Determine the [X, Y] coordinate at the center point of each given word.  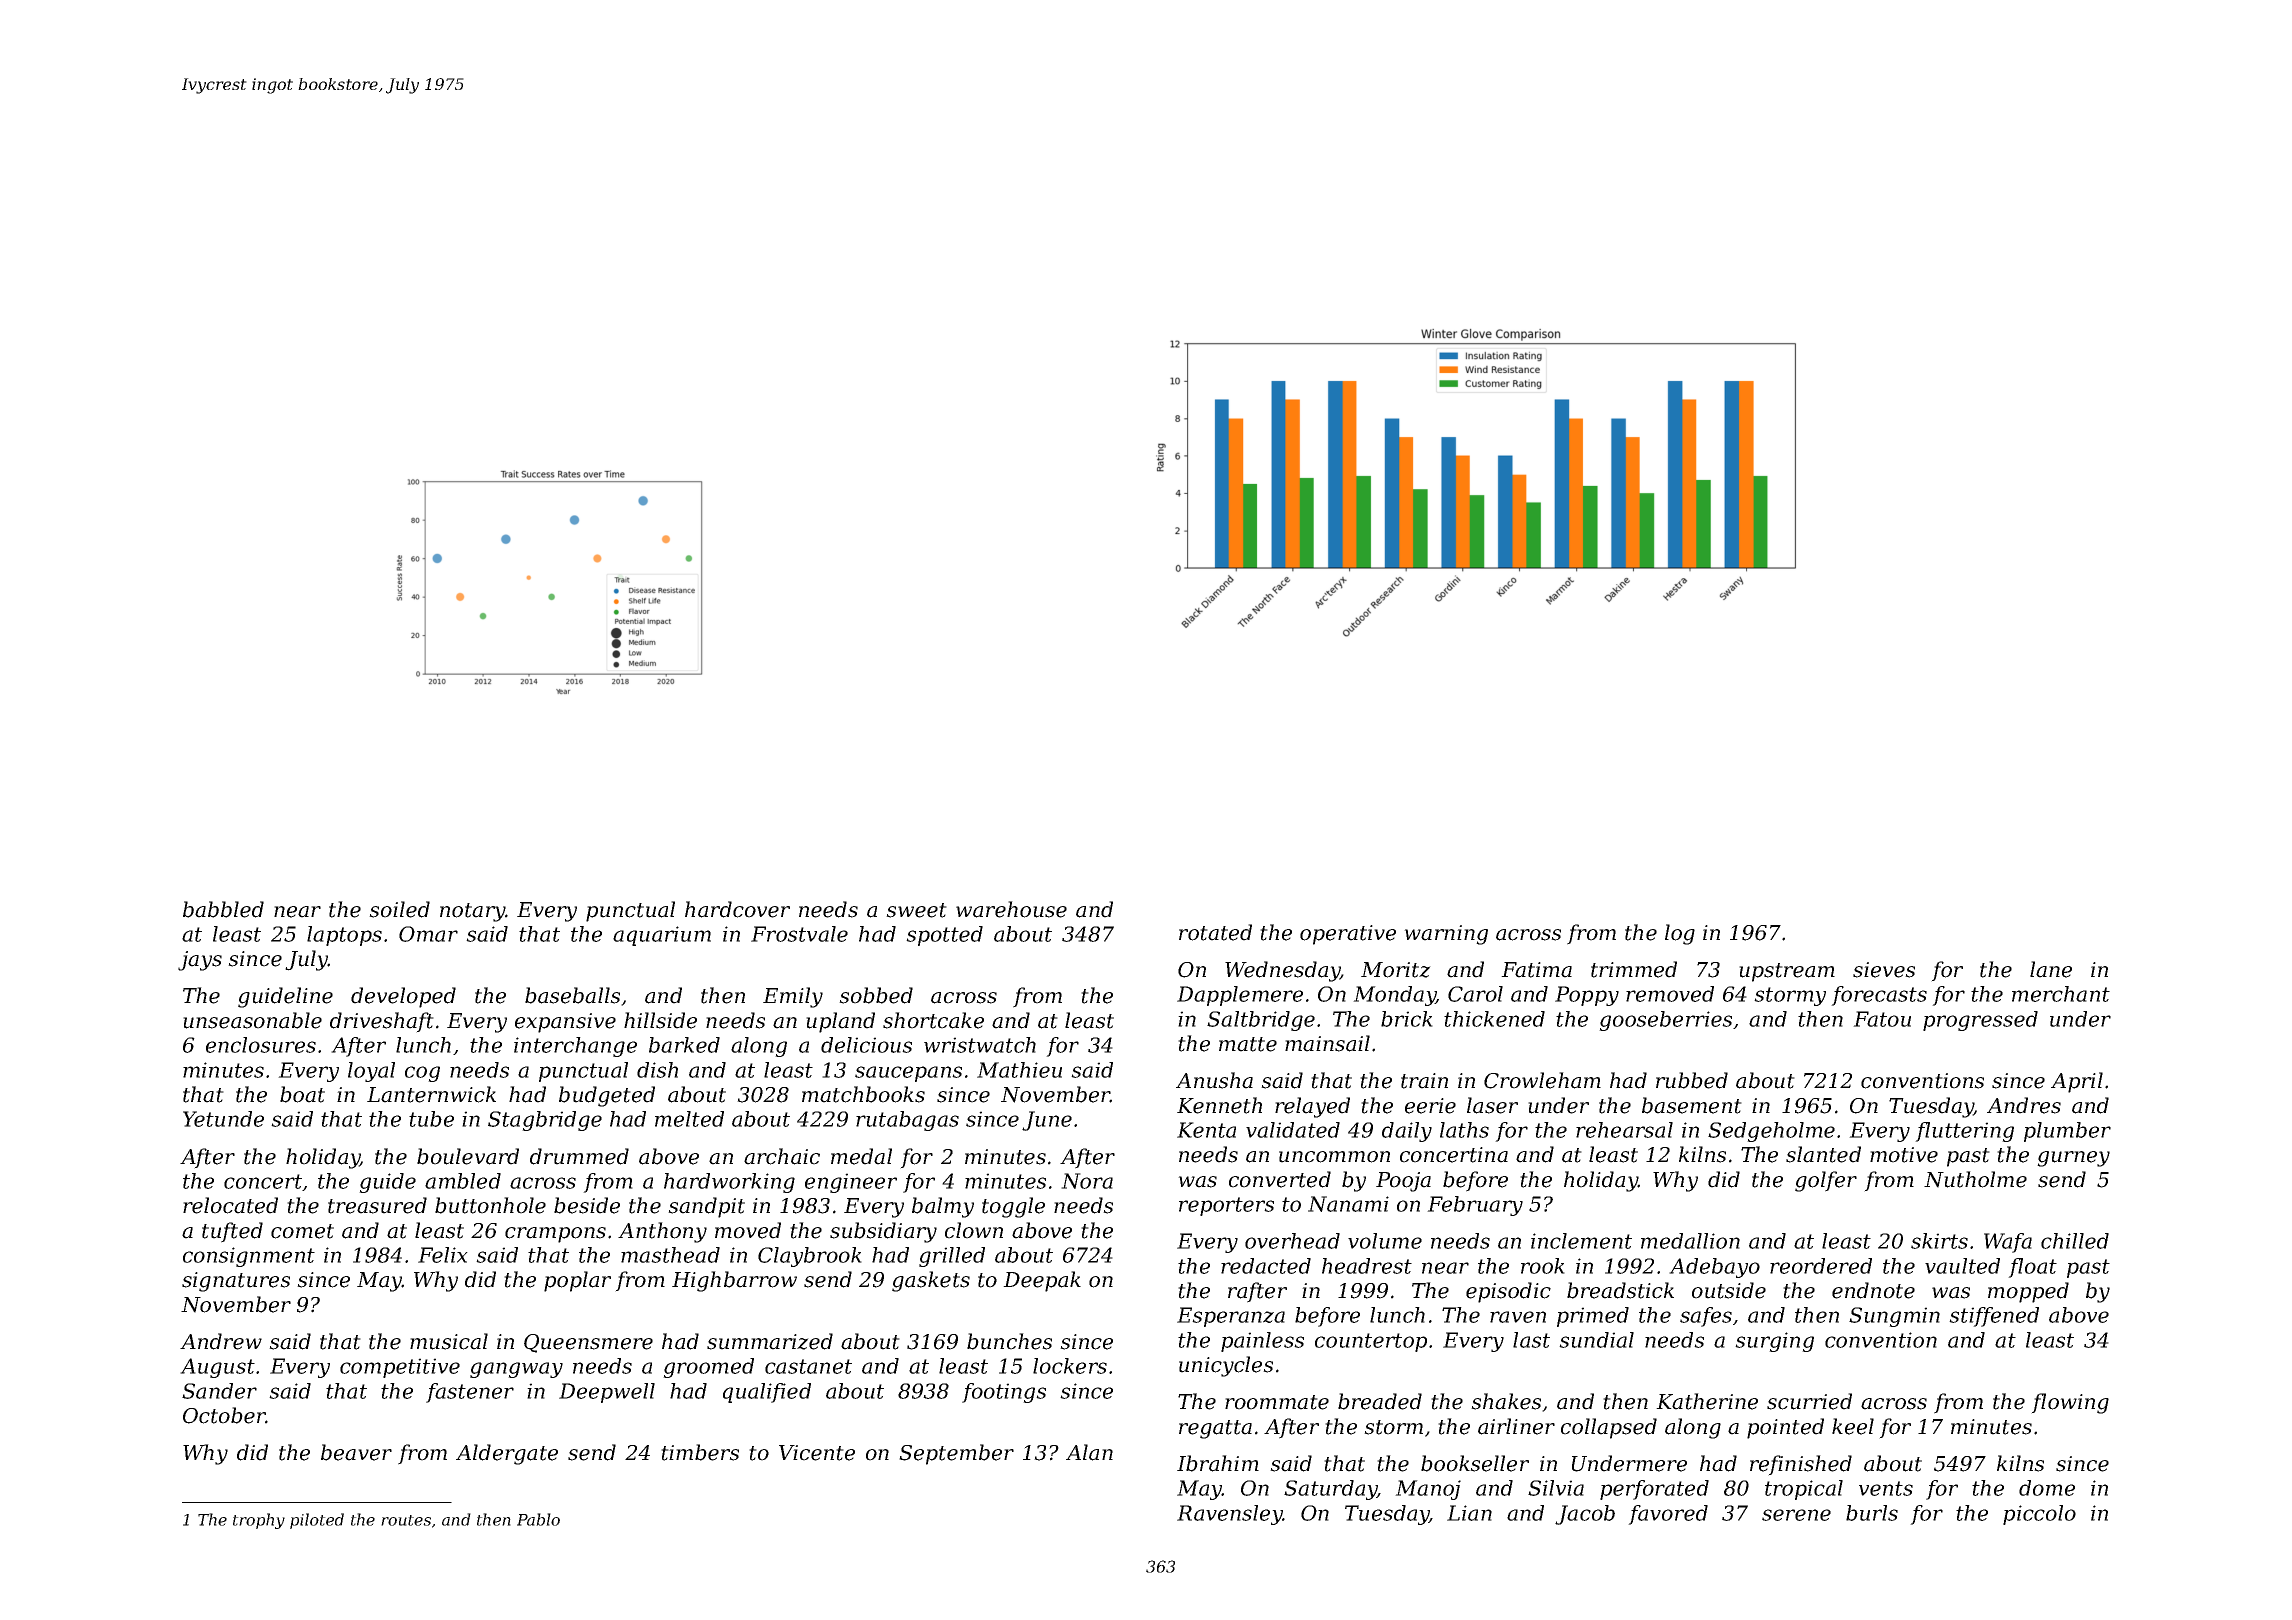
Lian [1469, 1513]
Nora [1087, 1181]
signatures [236, 1282]
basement [1692, 1105]
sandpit [706, 1207]
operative [1348, 935]
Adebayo [1714, 1268]
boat [302, 1094]
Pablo [538, 1519]
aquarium [662, 936]
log [1680, 934]
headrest [1367, 1266]
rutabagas [907, 1121]
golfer [1826, 1181]
